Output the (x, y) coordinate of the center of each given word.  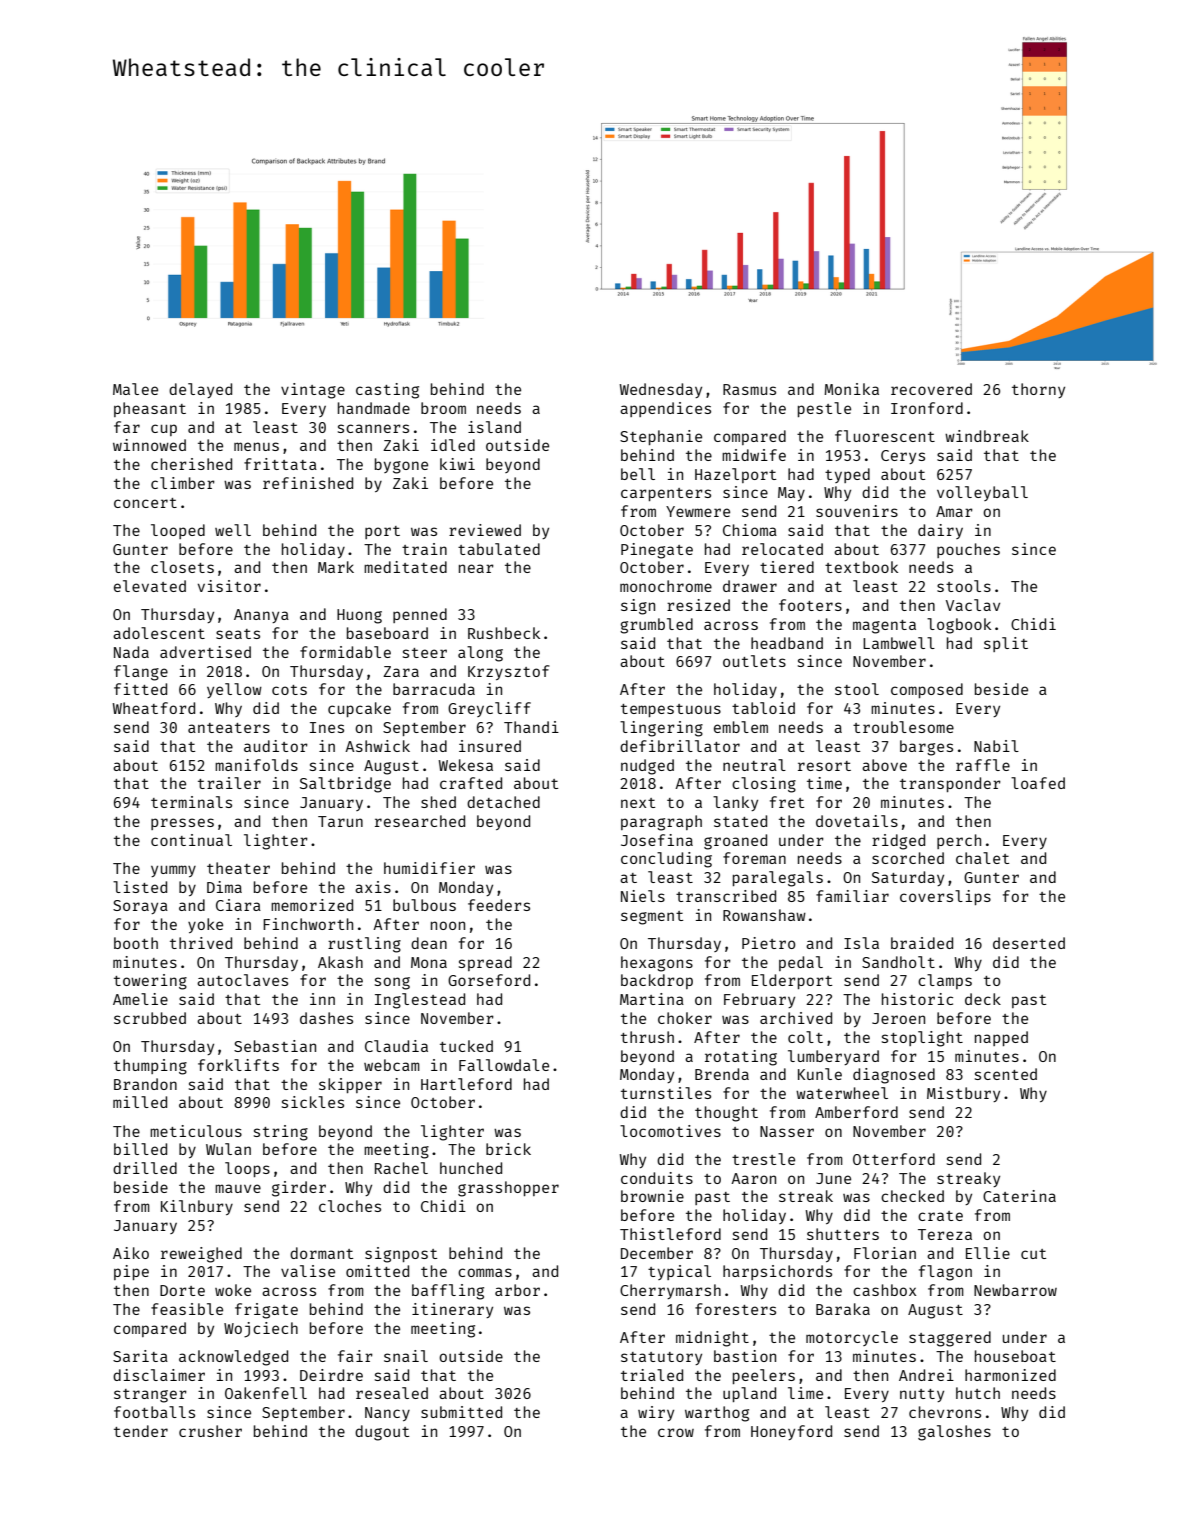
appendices (665, 409)
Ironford (927, 408)
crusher (210, 1431)
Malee (135, 389)
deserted (1029, 943)
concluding (666, 860)
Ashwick (377, 746)
